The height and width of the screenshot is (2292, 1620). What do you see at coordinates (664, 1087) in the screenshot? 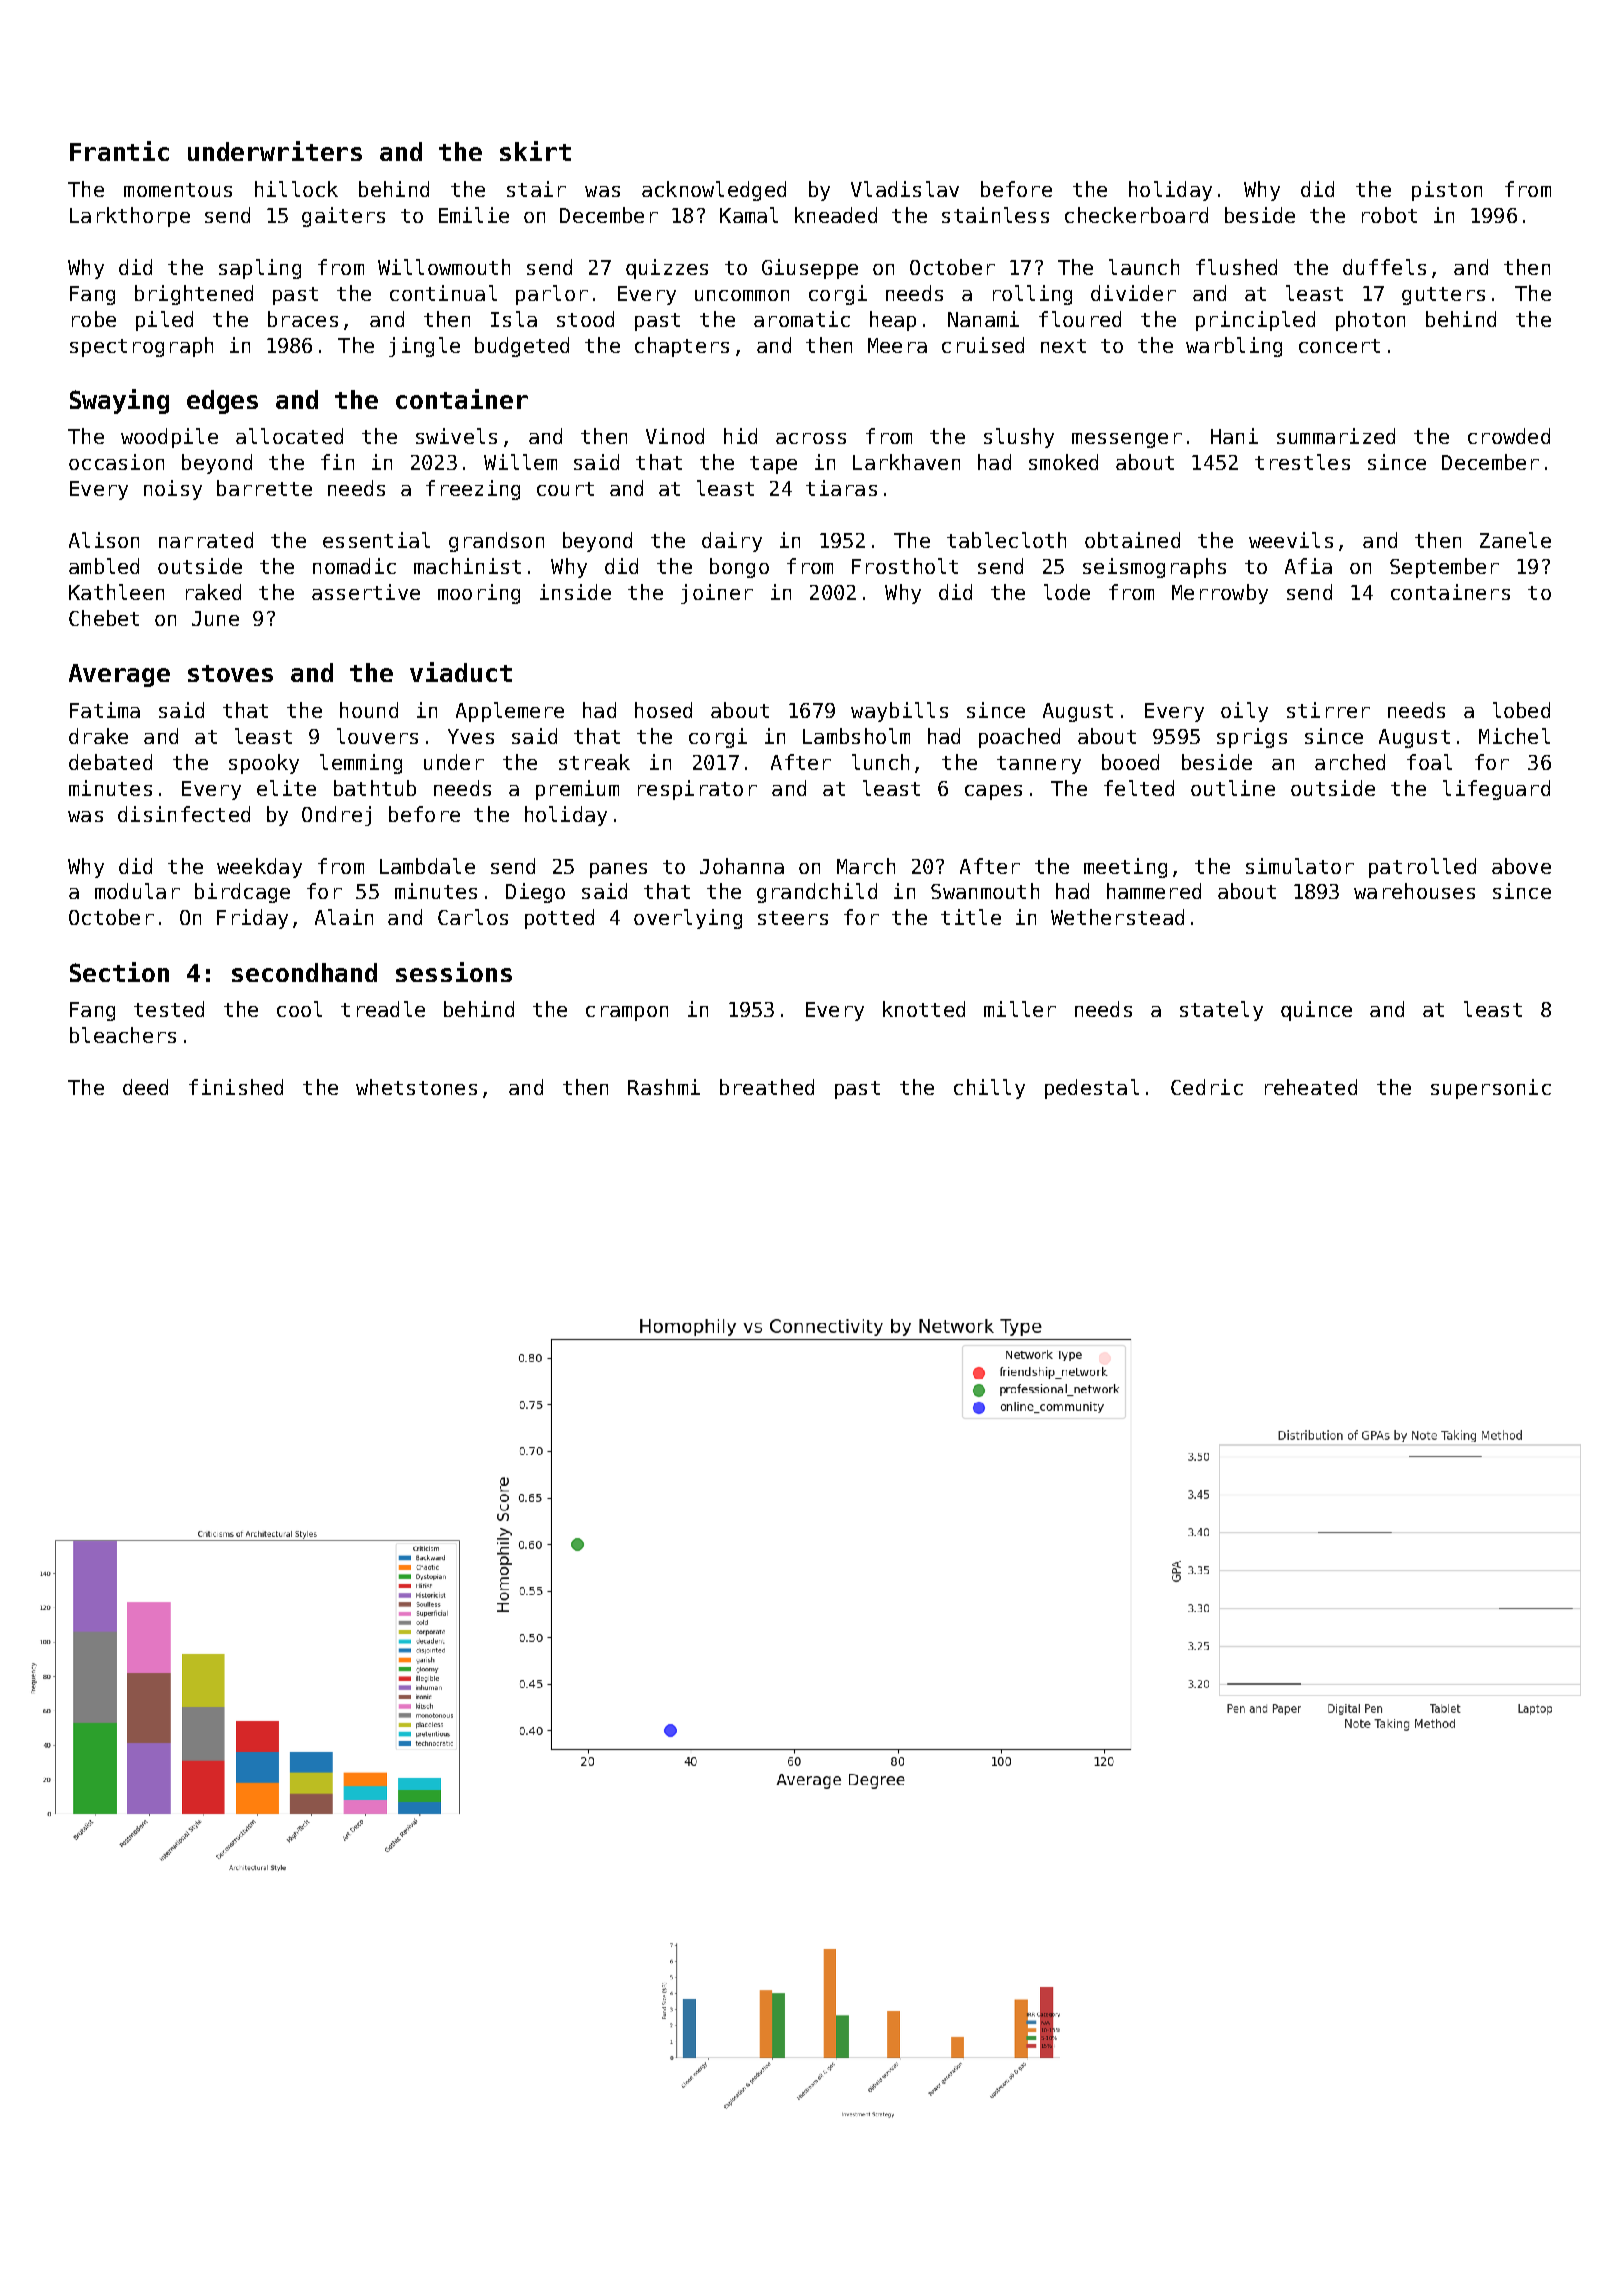
I see `Rashmi` at bounding box center [664, 1087].
